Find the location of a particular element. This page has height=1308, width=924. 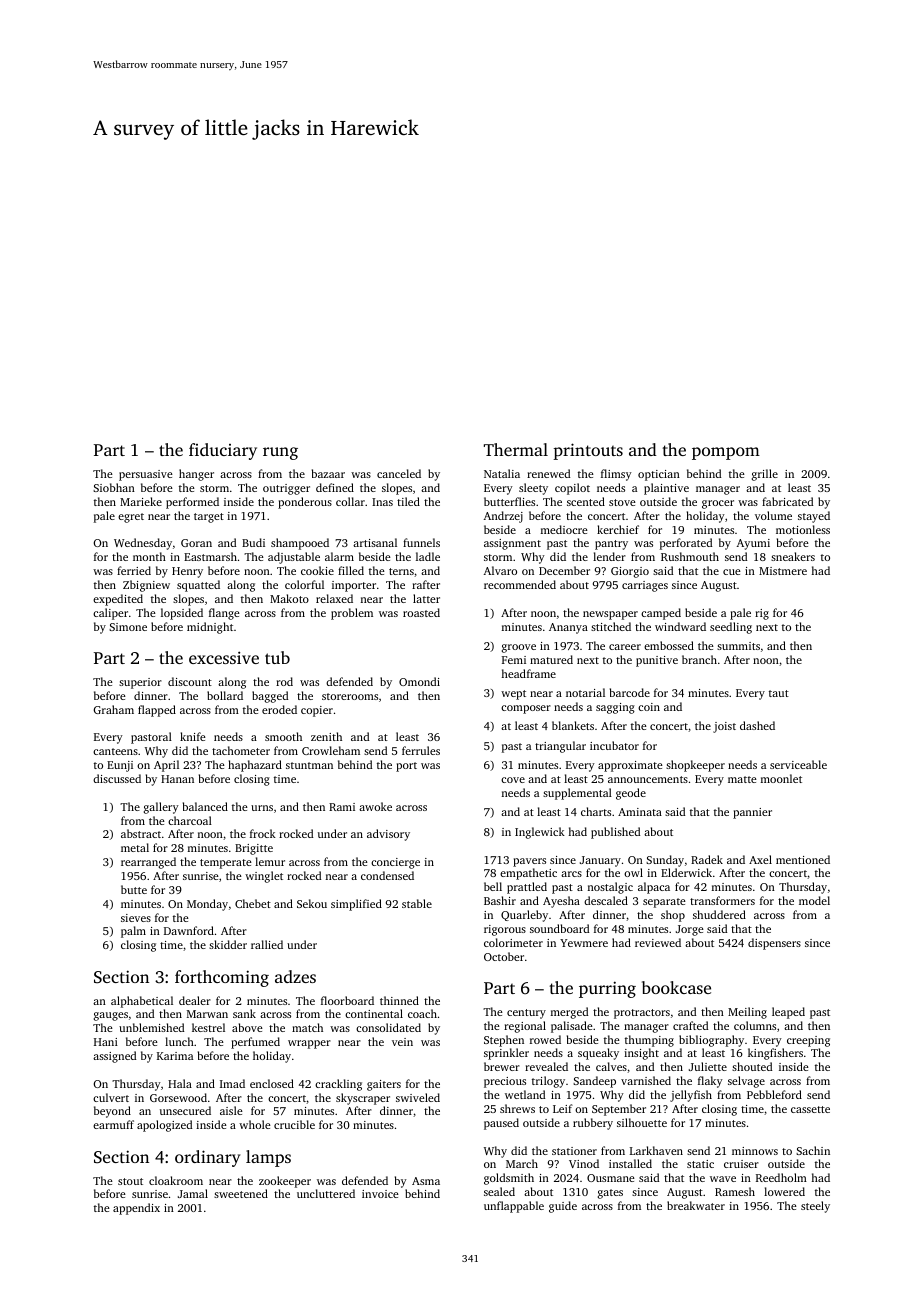

appendix is located at coordinates (136, 1209).
